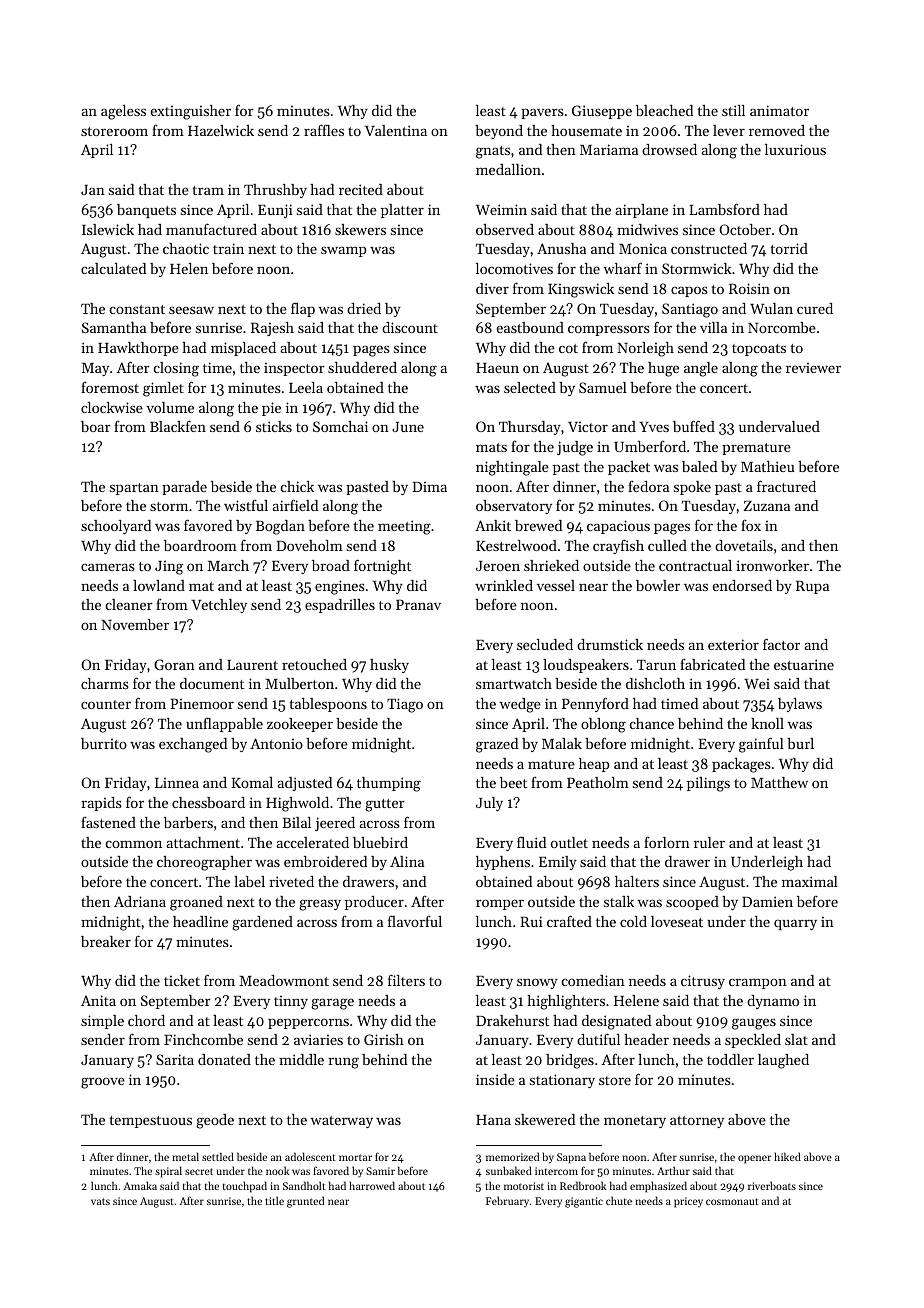 This document has height=1308, width=924. What do you see at coordinates (372, 1185) in the document?
I see `harrowed` at bounding box center [372, 1185].
